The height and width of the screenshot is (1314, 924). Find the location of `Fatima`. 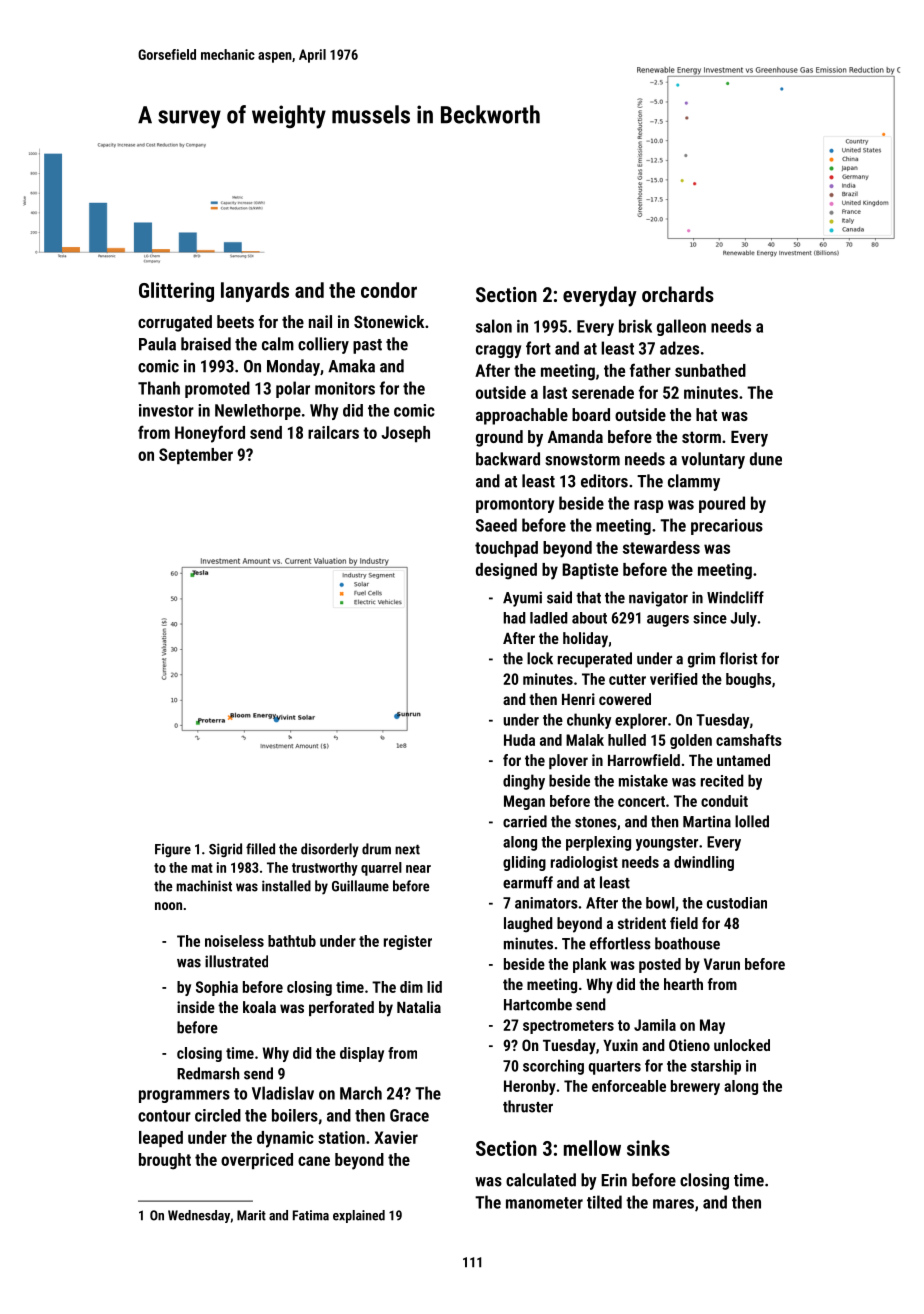

Fatima is located at coordinates (311, 1215).
